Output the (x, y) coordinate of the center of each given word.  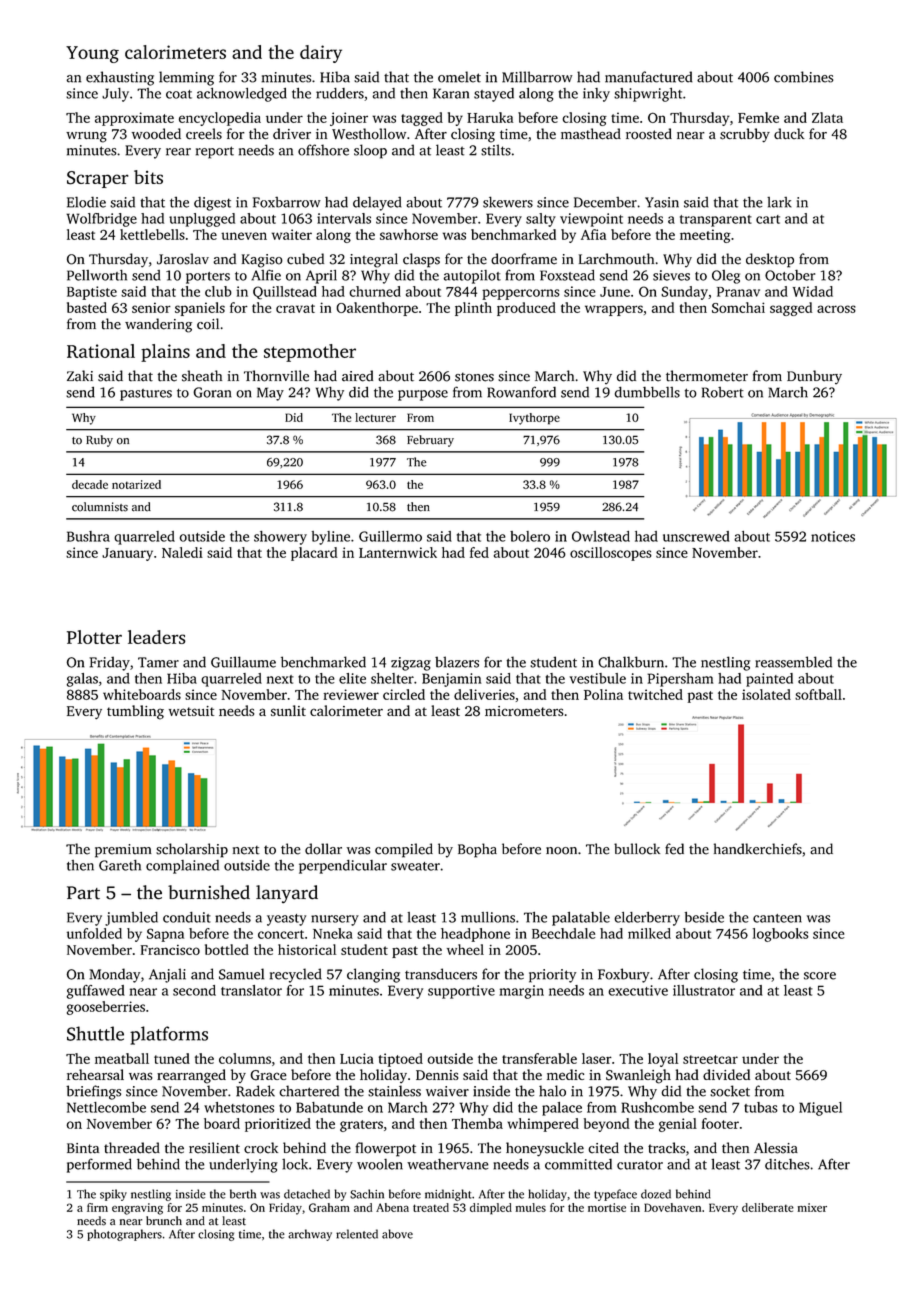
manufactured (649, 77)
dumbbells (647, 392)
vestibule (598, 678)
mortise (607, 1207)
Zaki (80, 375)
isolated (766, 694)
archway (310, 1235)
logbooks (781, 935)
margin (521, 992)
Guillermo (390, 536)
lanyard (287, 894)
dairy (321, 54)
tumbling (135, 712)
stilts (496, 150)
